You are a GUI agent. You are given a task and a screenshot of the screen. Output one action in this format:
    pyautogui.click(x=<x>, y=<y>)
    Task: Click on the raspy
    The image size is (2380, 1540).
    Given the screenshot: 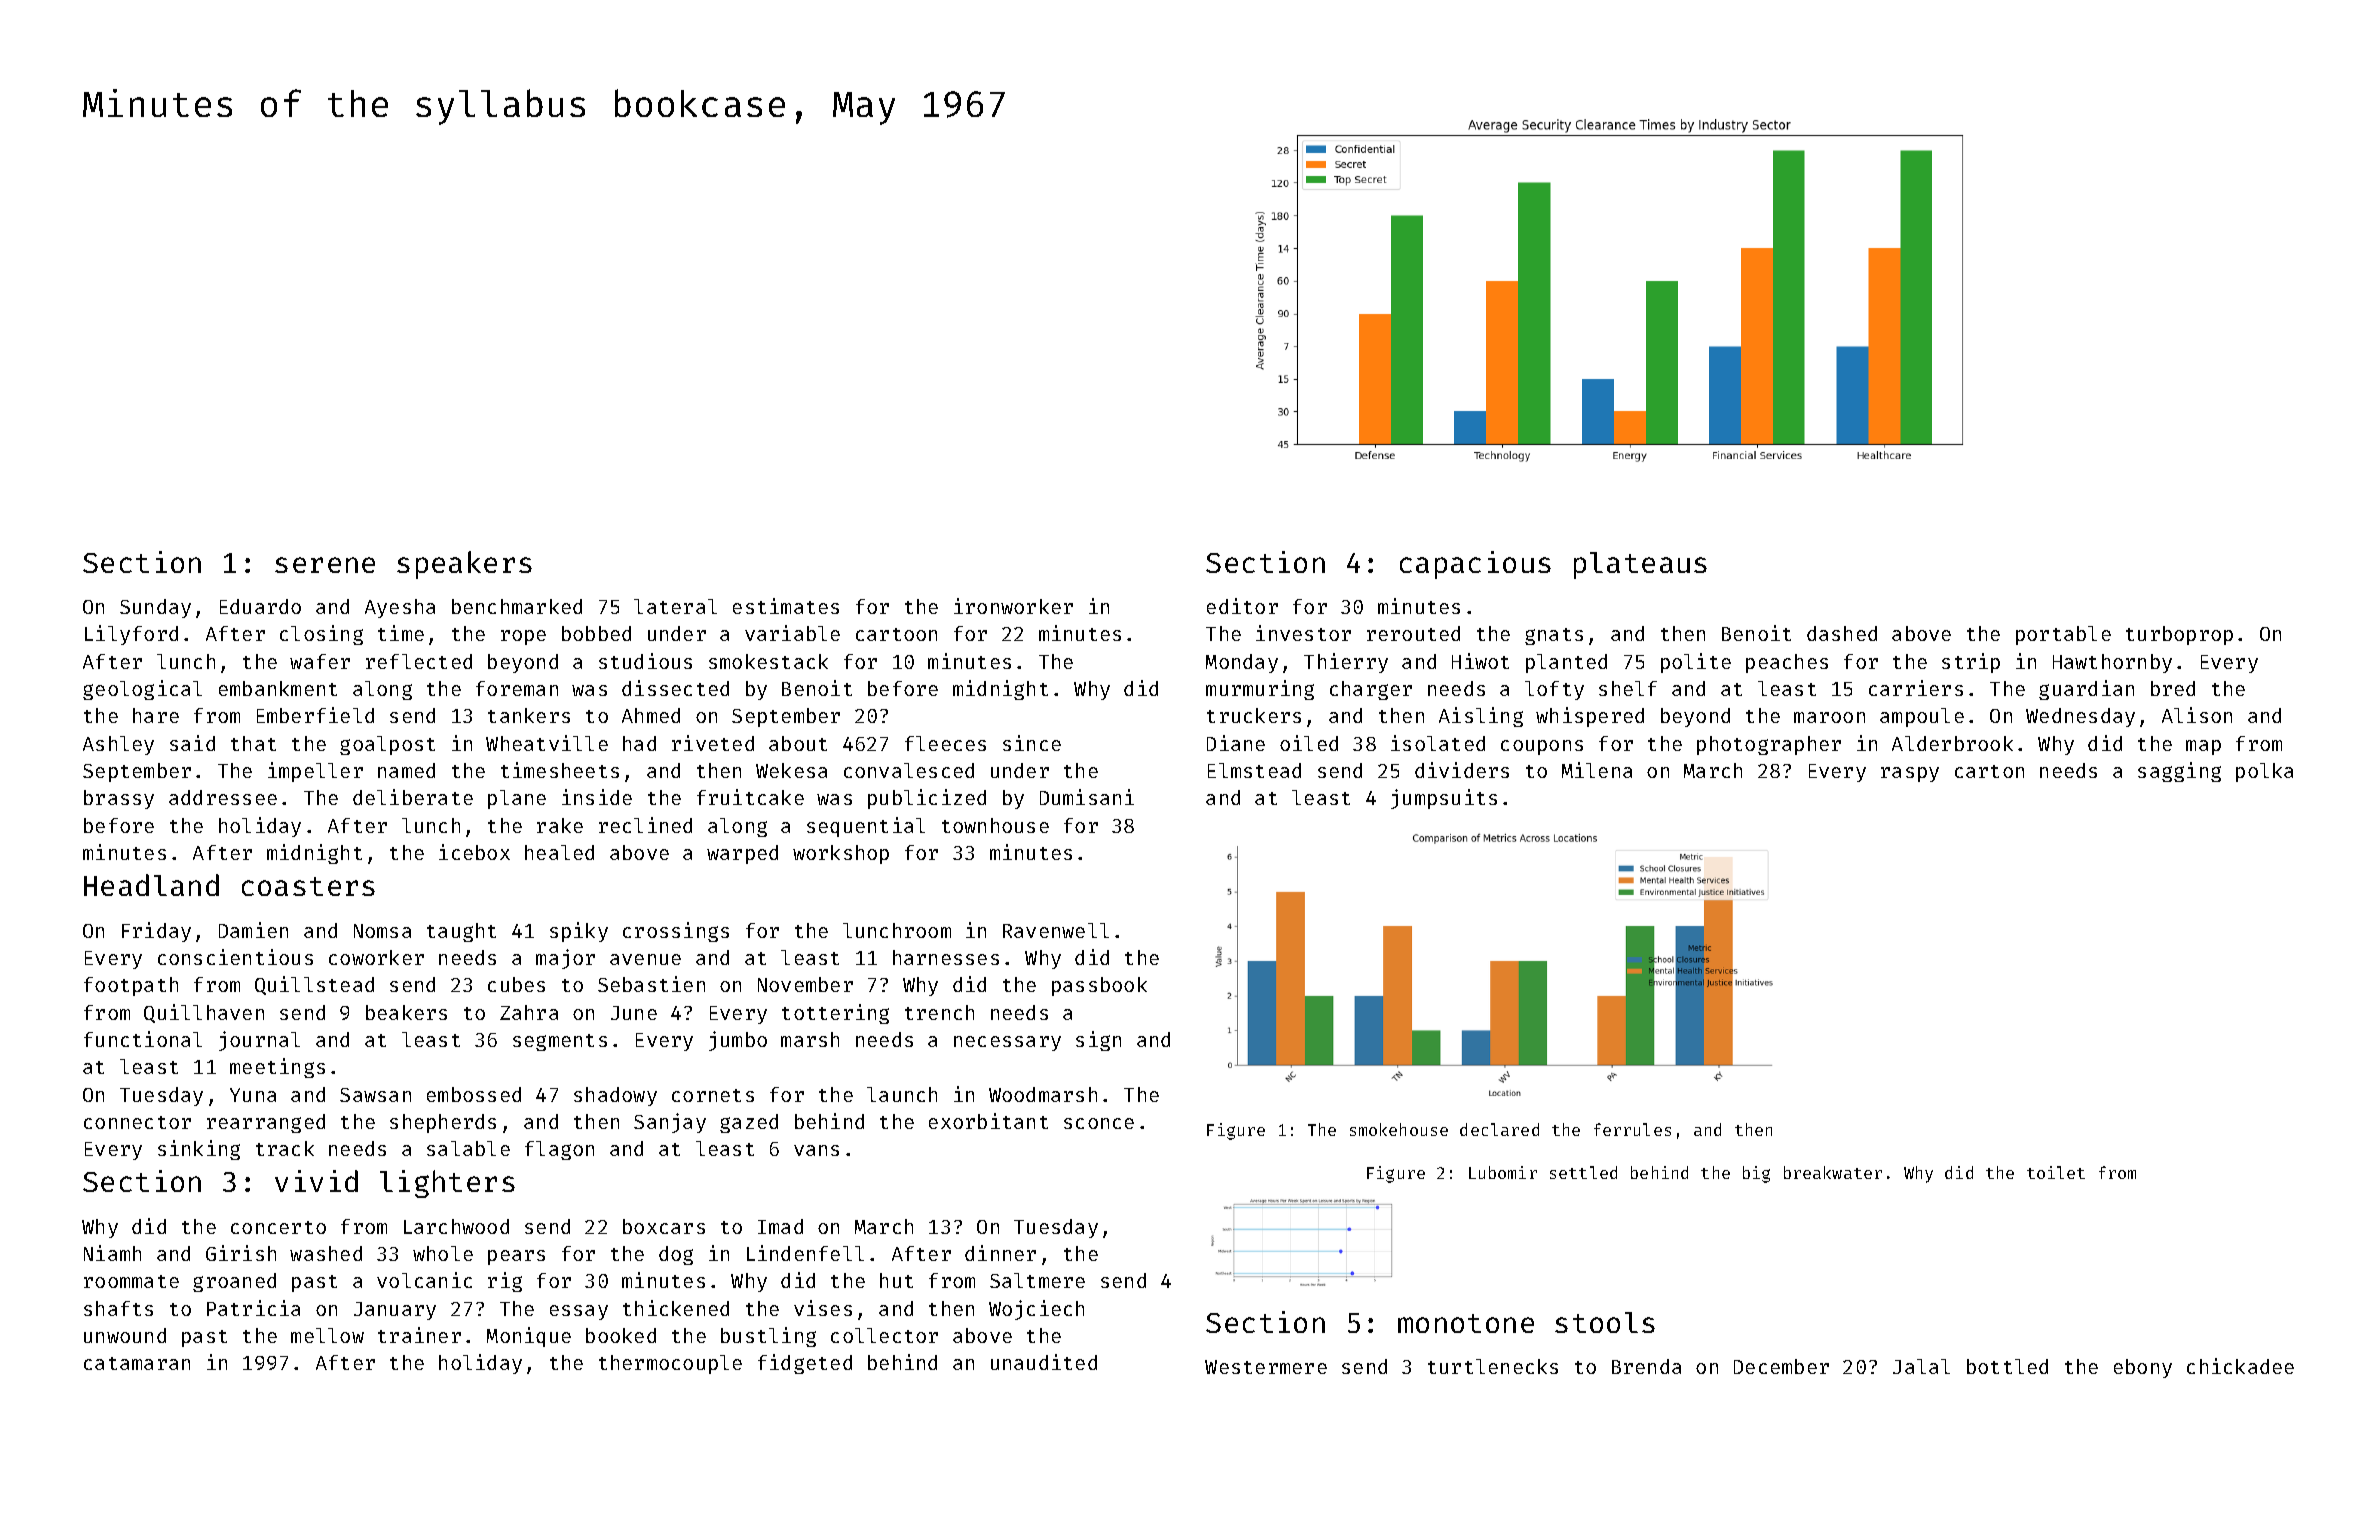 What is the action you would take?
    pyautogui.click(x=1910, y=774)
